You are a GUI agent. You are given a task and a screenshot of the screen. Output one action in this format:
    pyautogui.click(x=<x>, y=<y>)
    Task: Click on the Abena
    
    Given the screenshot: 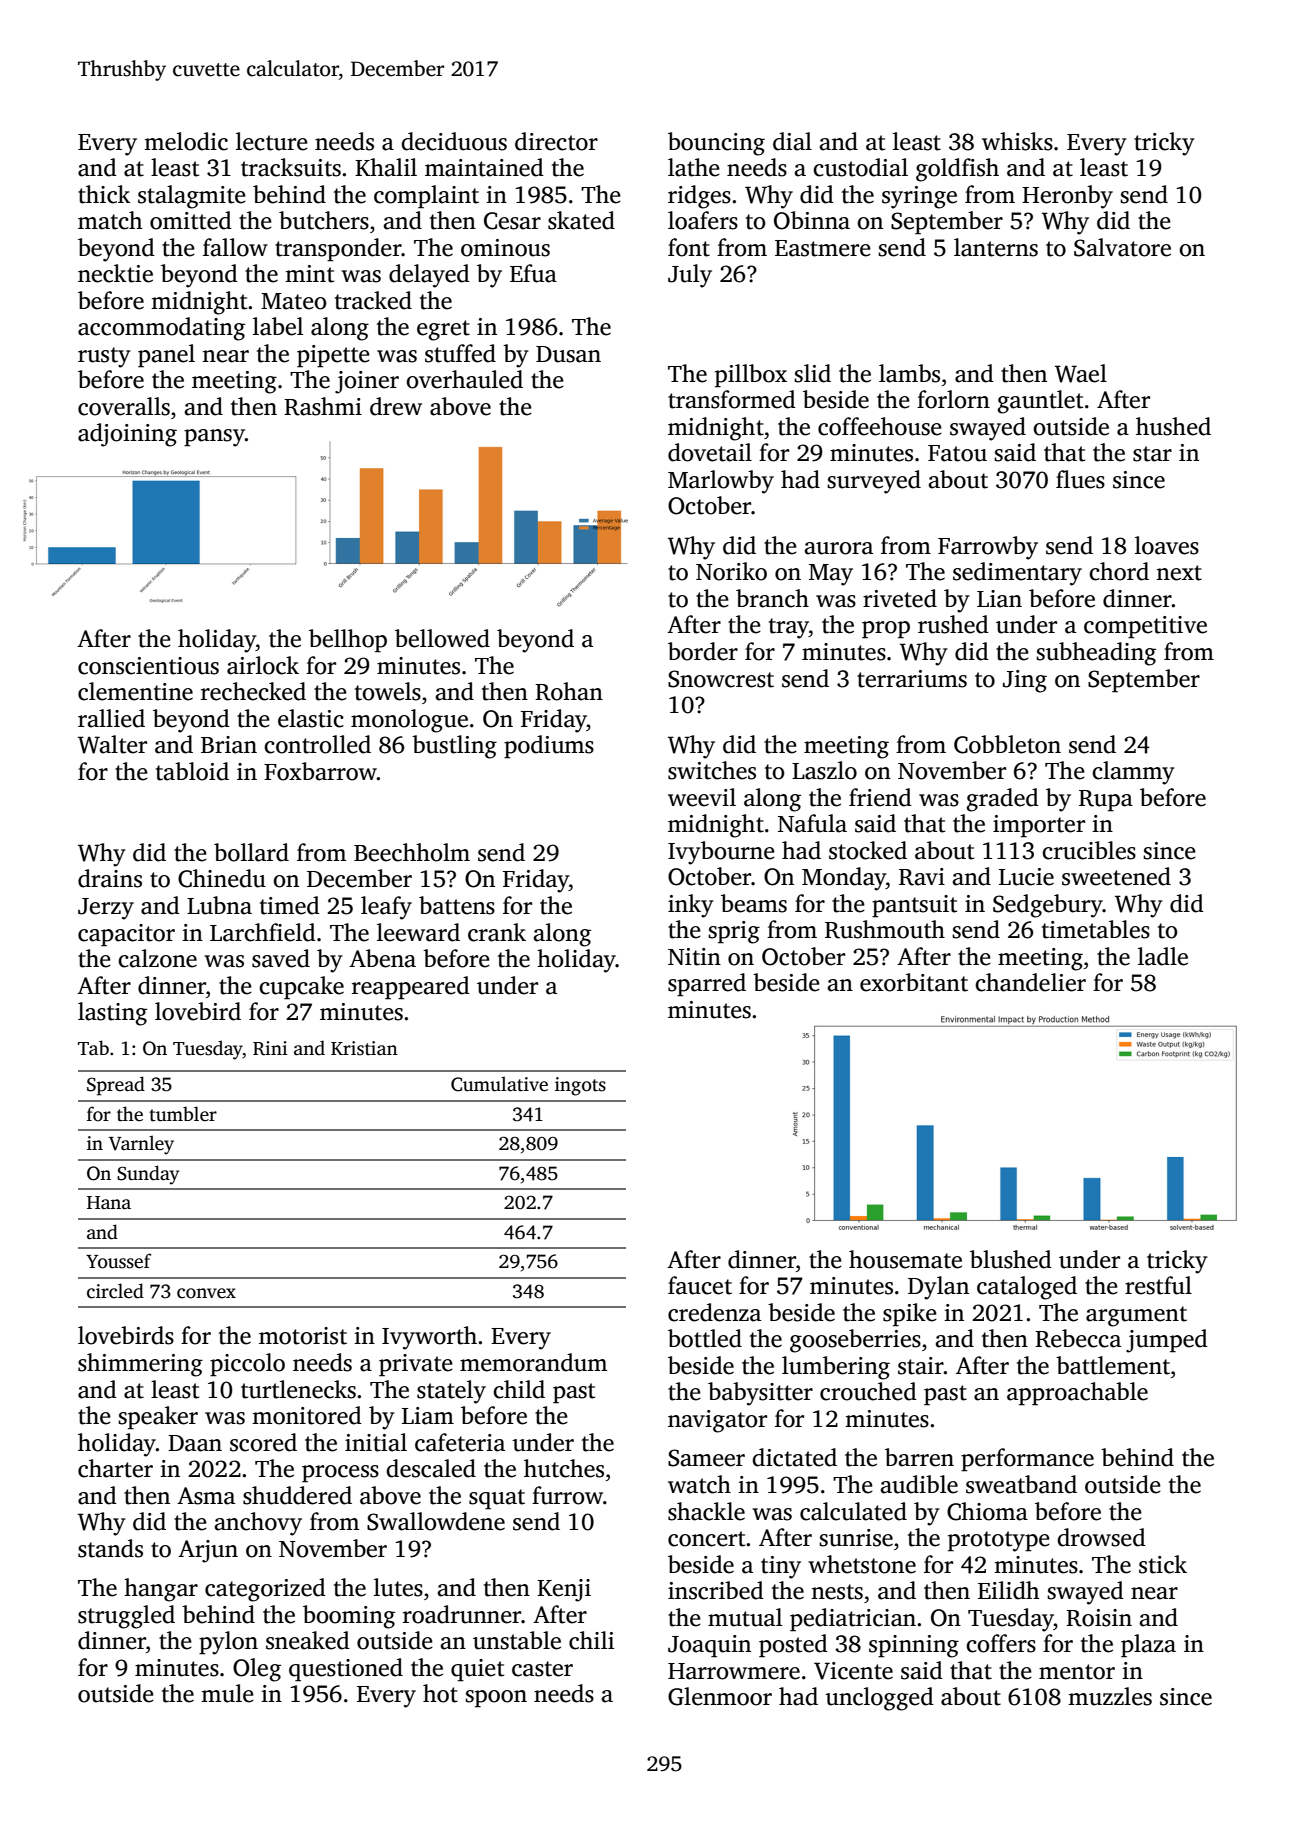 What is the action you would take?
    pyautogui.click(x=382, y=958)
